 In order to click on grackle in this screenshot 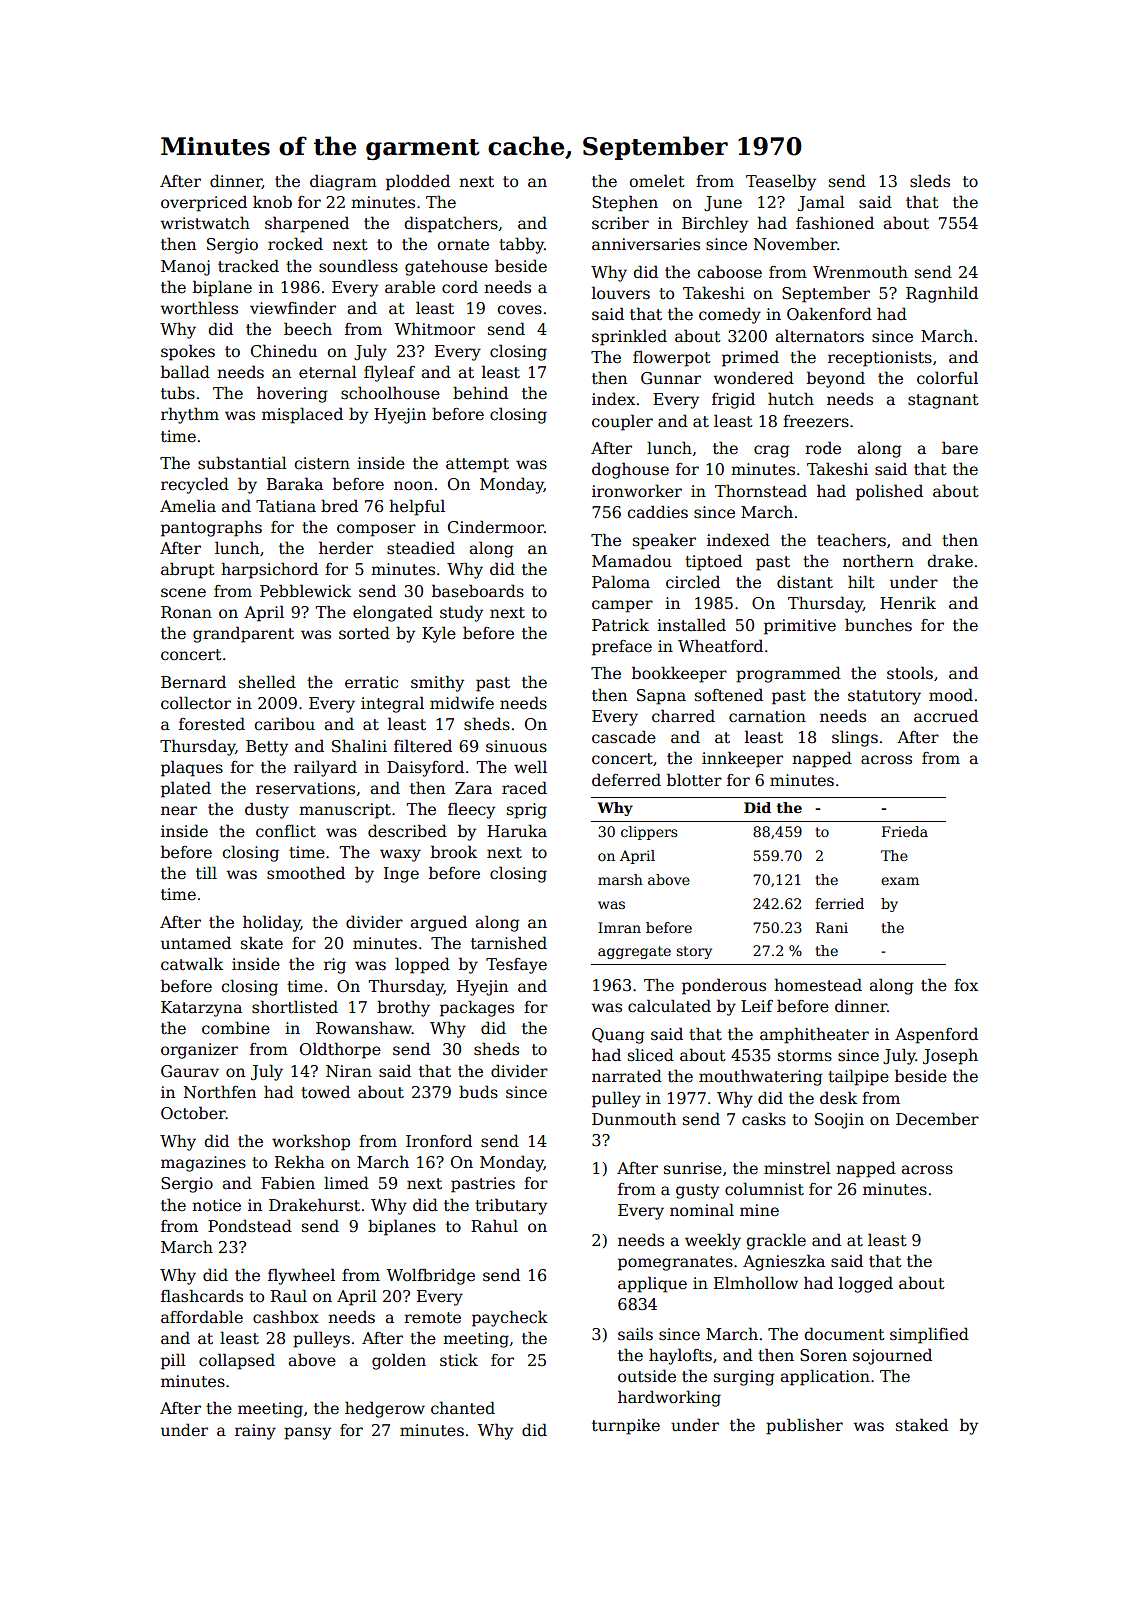, I will do `click(776, 1241)`.
